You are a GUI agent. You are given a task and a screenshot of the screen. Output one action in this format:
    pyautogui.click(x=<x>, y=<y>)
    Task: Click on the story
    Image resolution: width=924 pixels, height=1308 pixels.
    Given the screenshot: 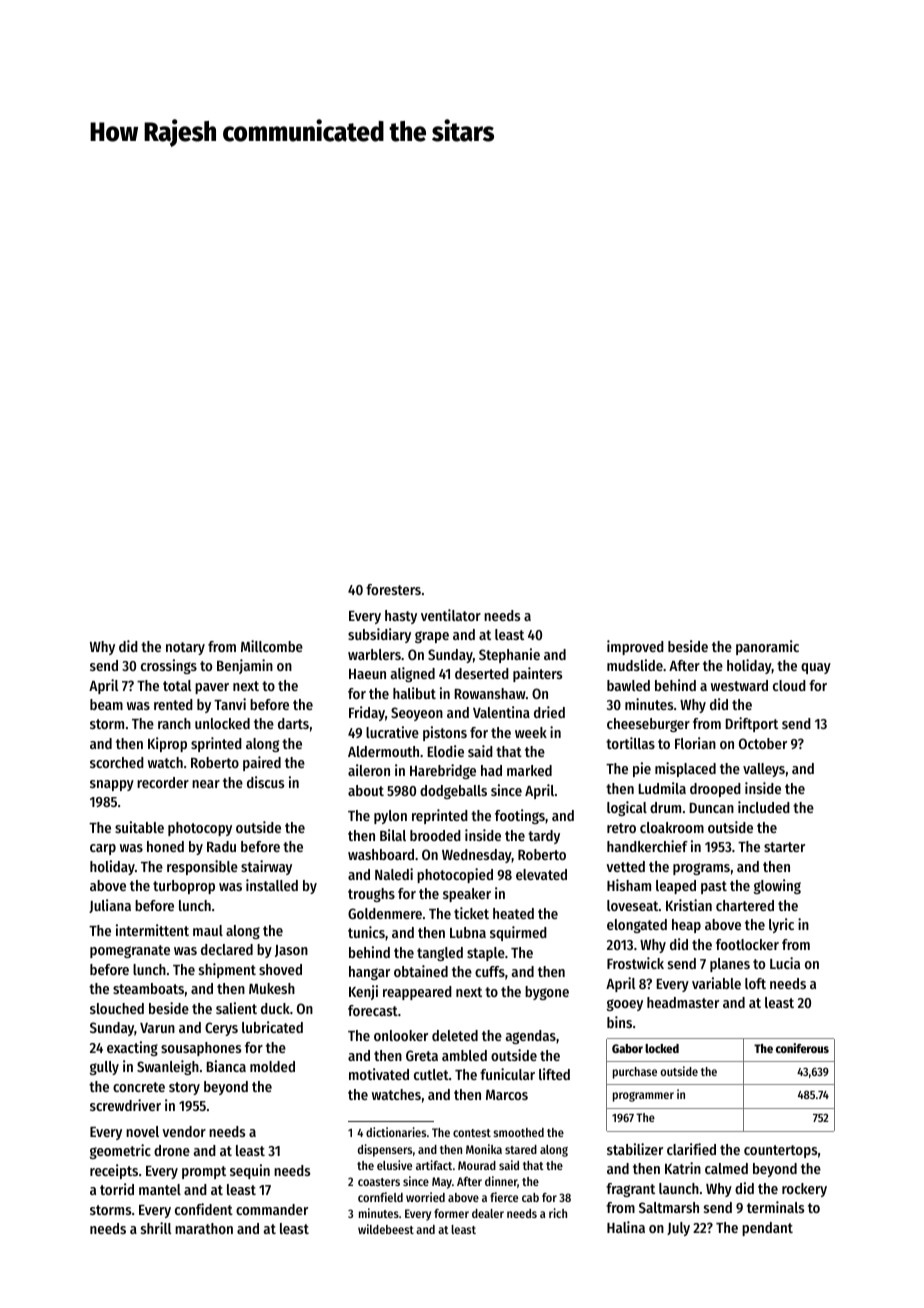 What is the action you would take?
    pyautogui.click(x=184, y=1088)
